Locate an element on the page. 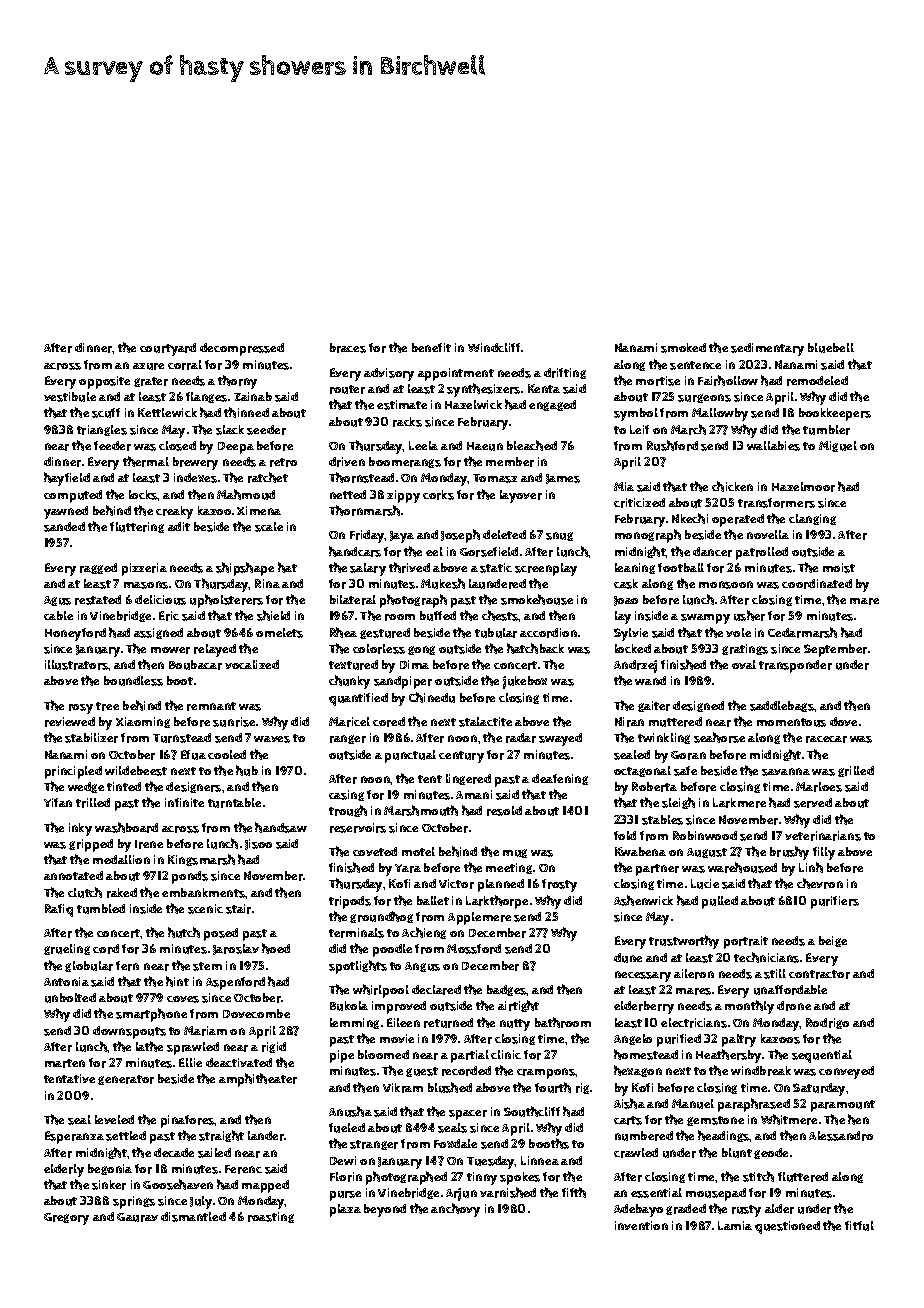  Hazelmoor is located at coordinates (803, 487).
